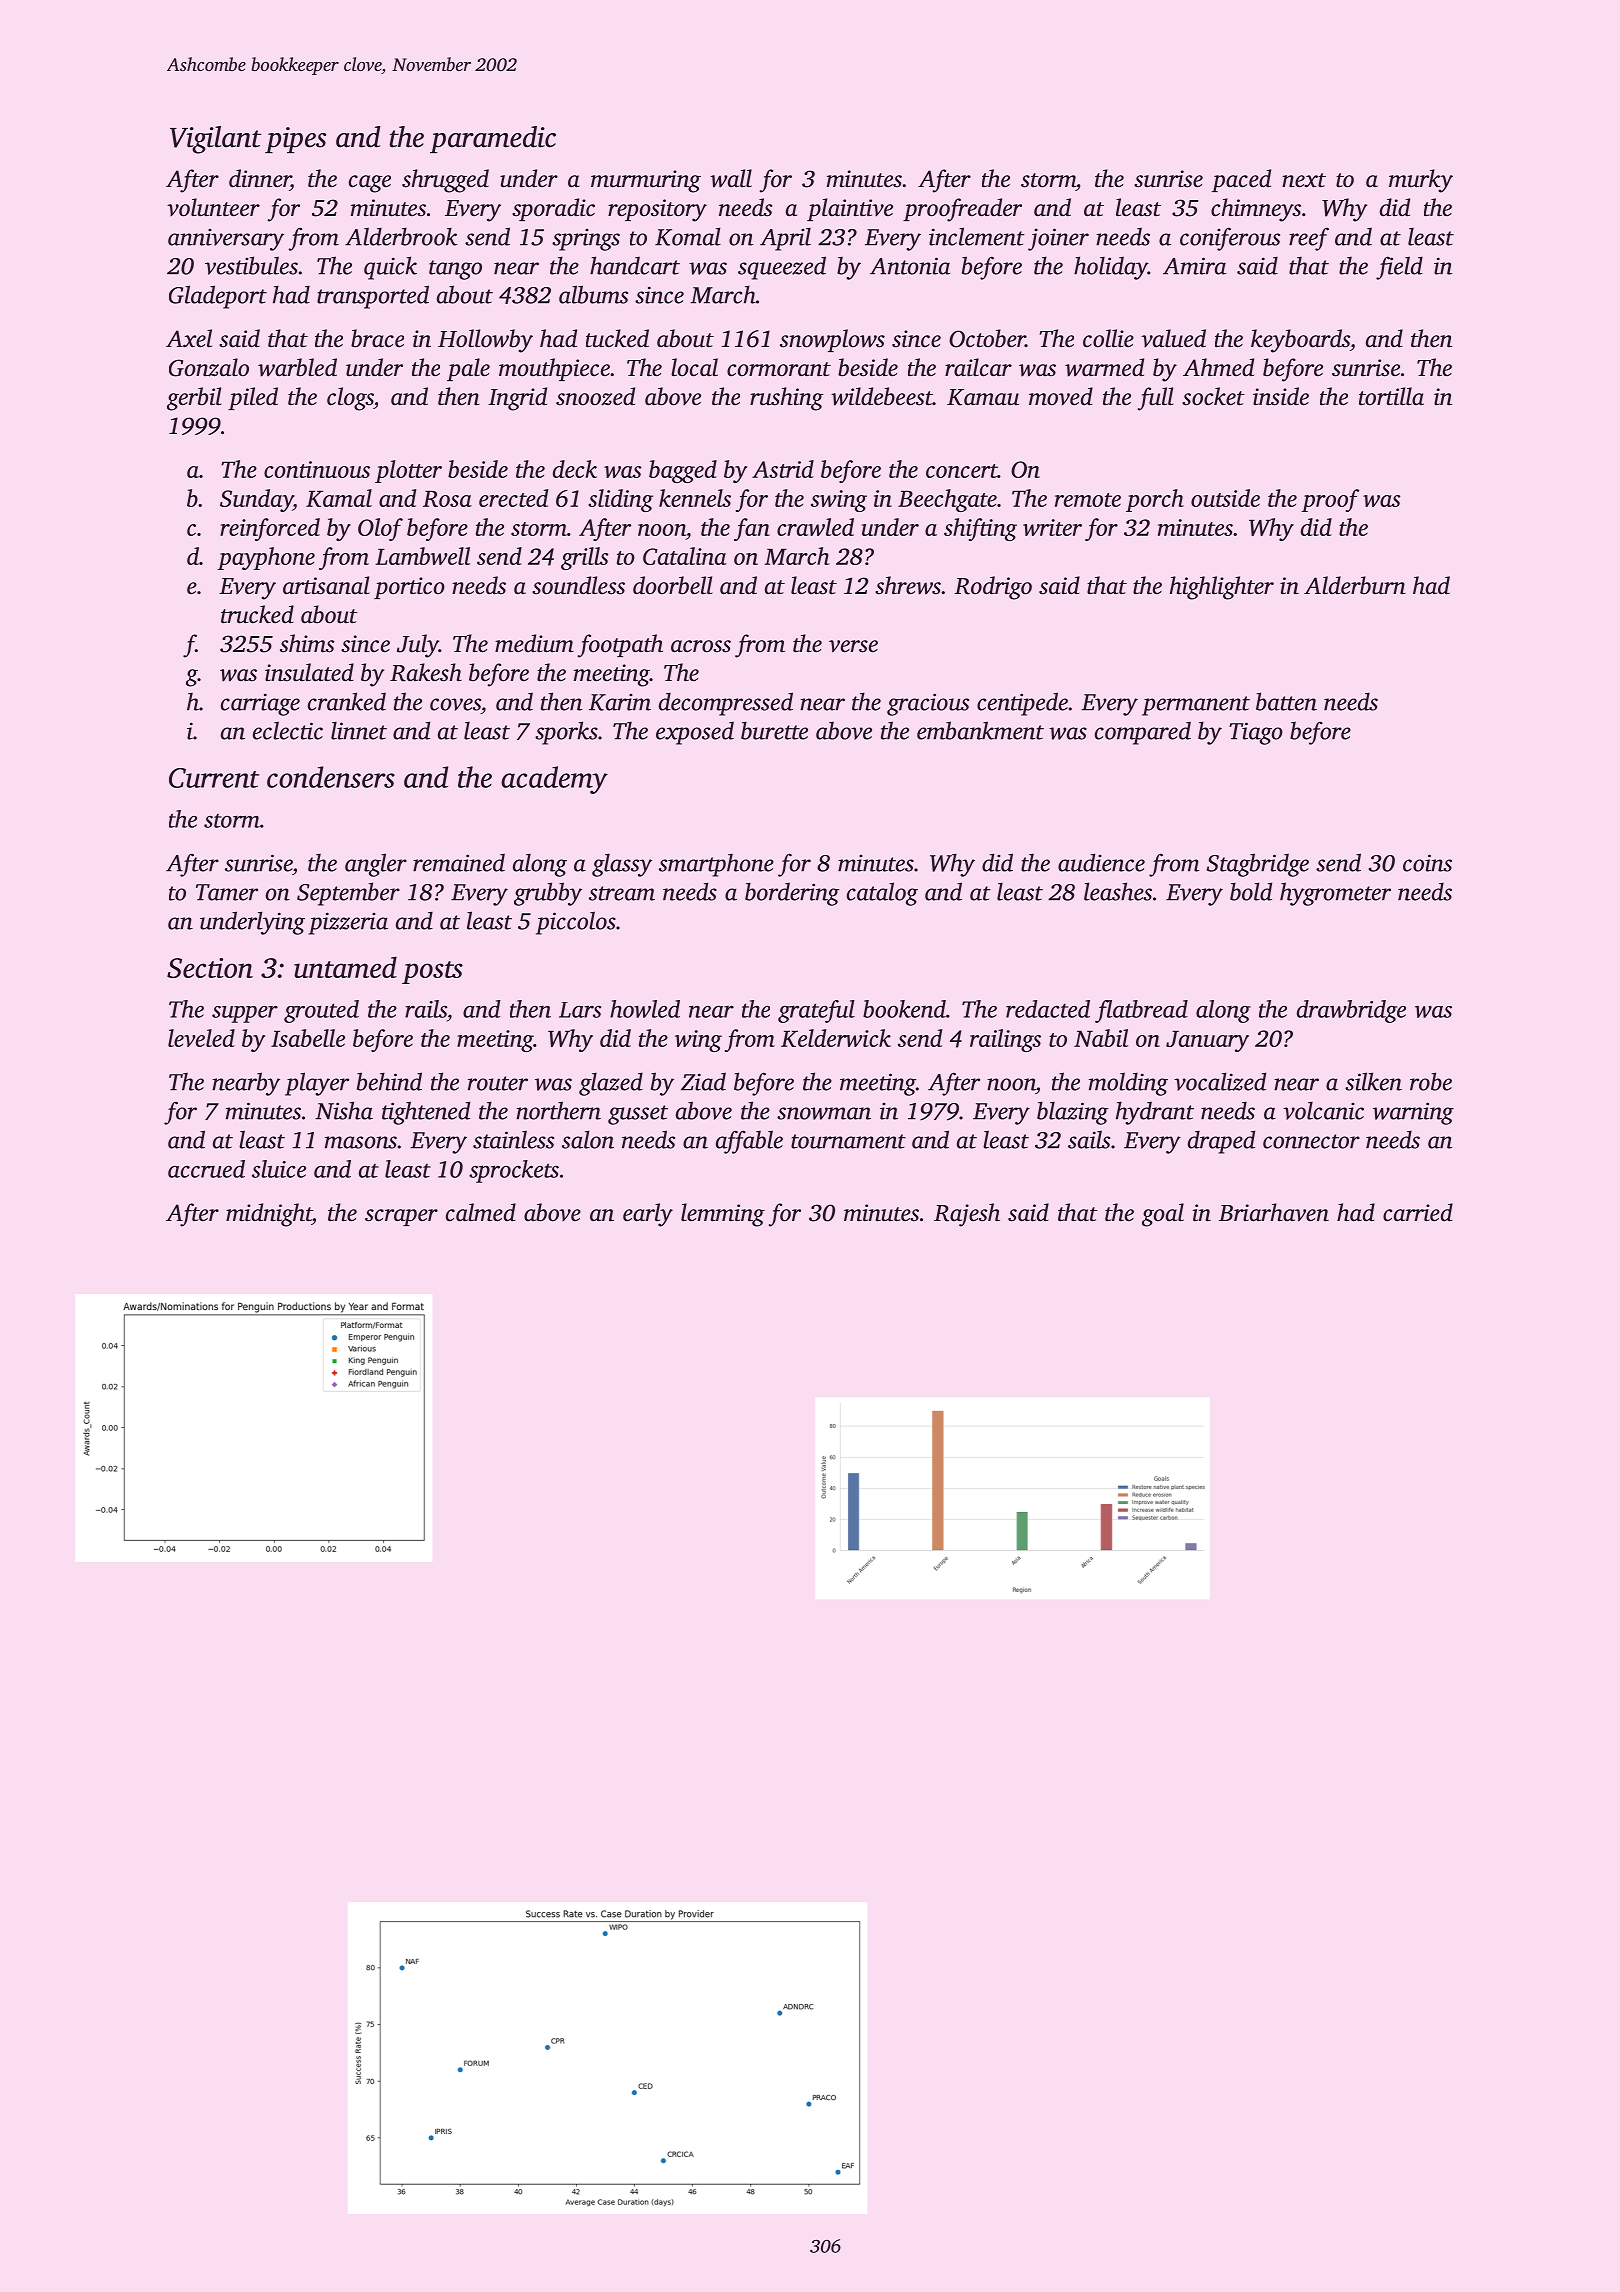 The height and width of the image is (2292, 1620). I want to click on Alderburn, so click(1355, 585).
